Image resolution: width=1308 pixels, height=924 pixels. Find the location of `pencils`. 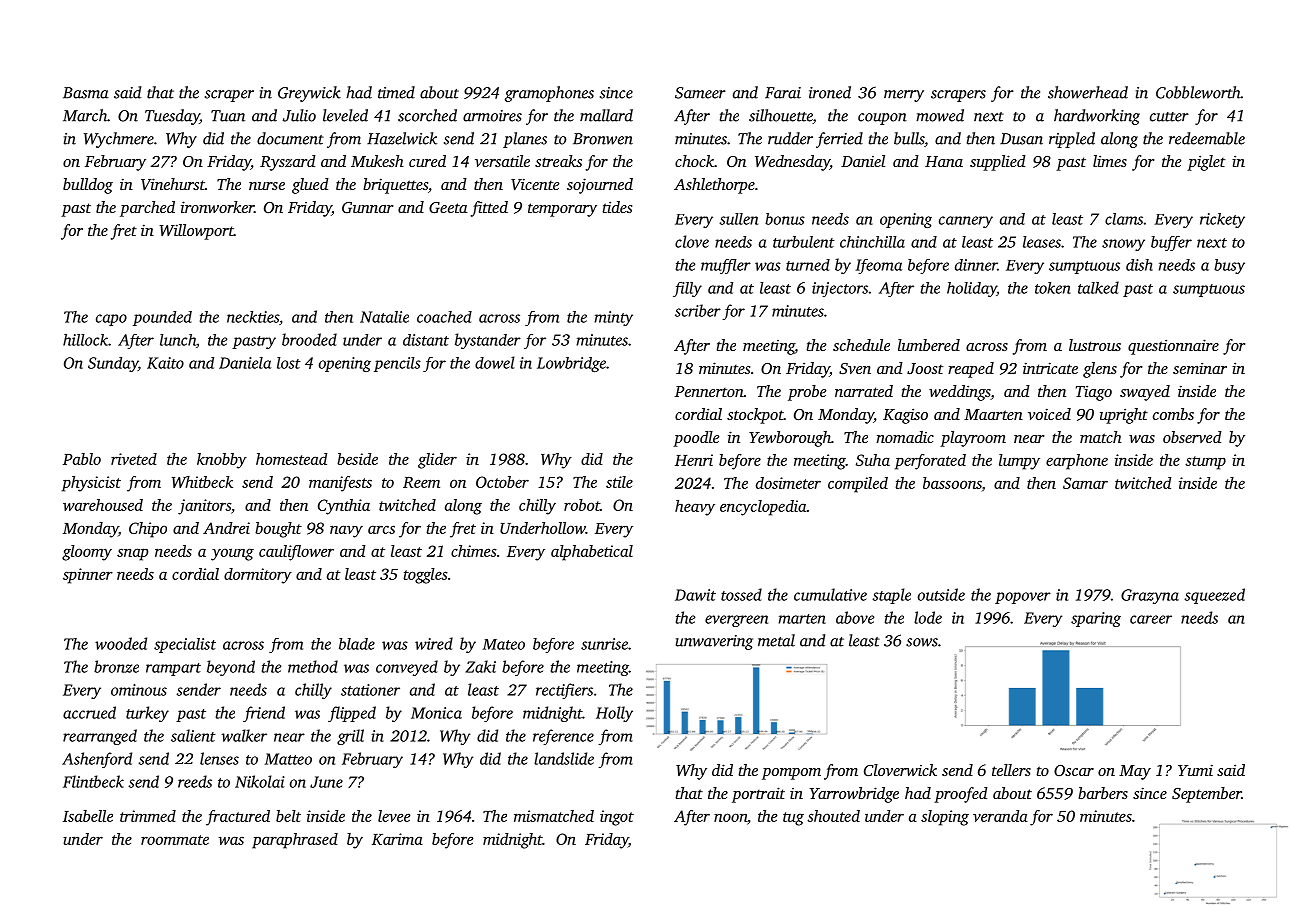

pencils is located at coordinates (397, 364).
